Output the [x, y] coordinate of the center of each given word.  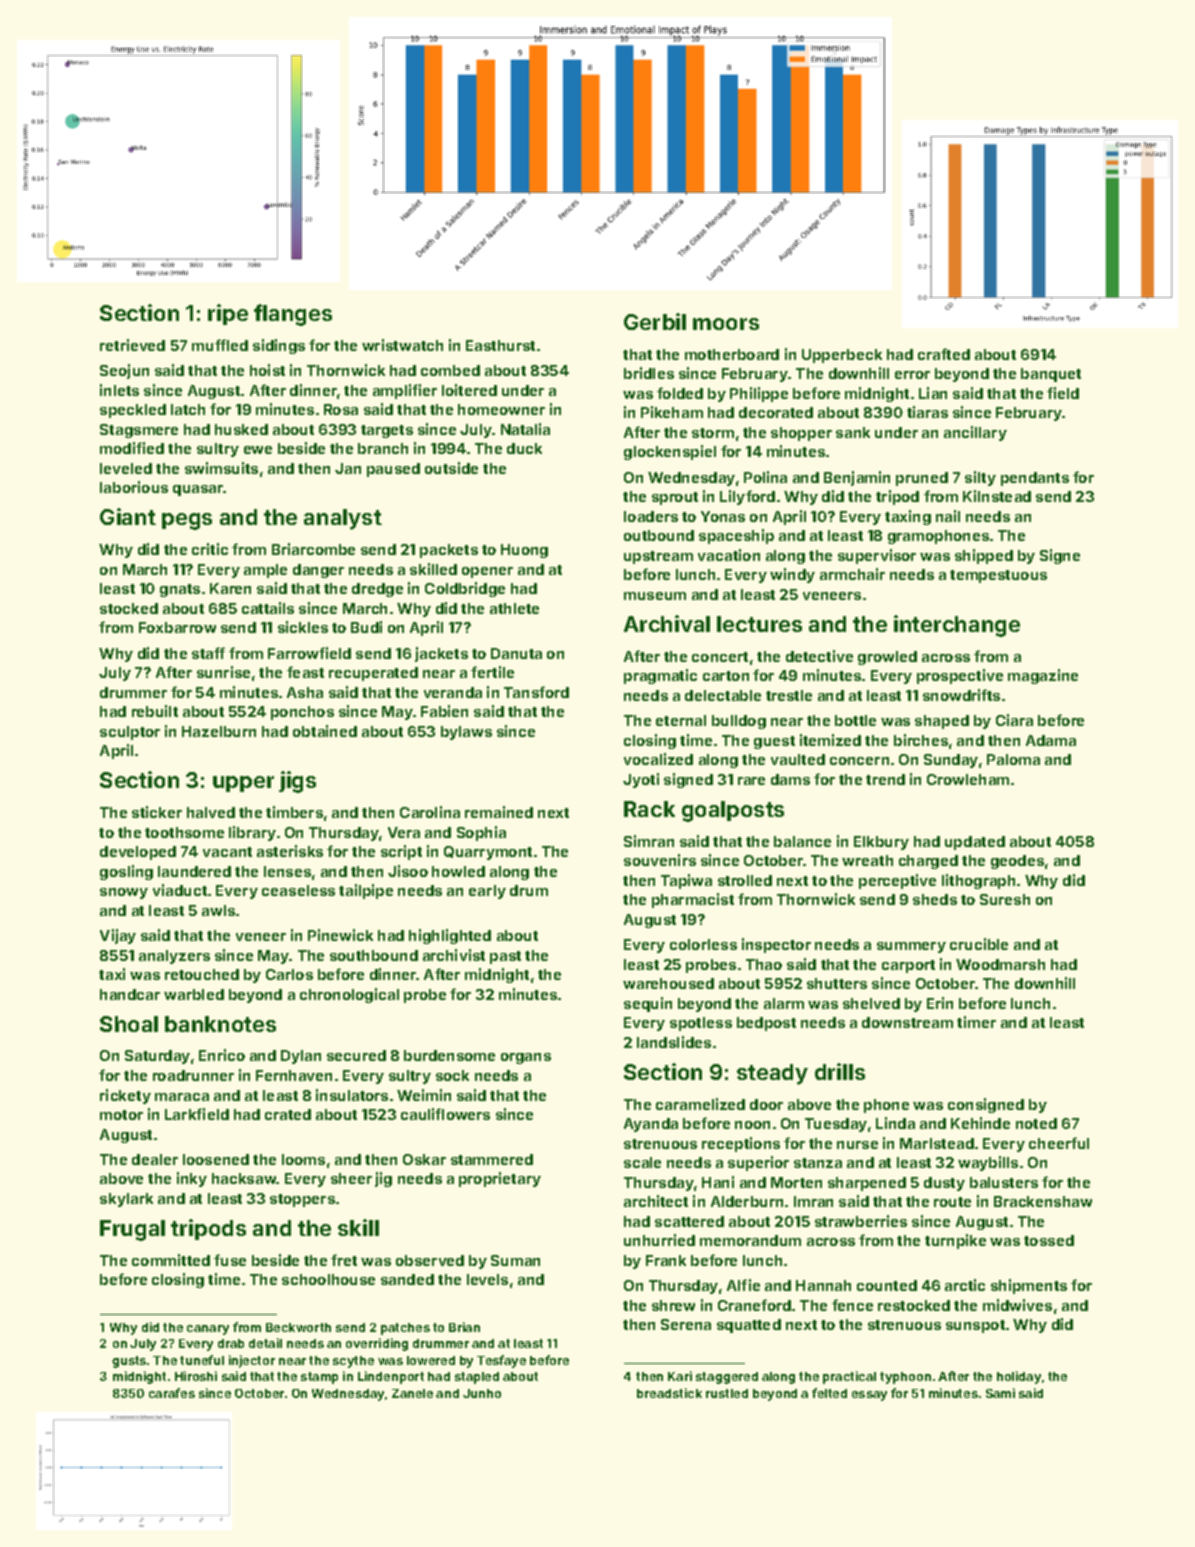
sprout [675, 498]
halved [211, 812]
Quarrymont [488, 853]
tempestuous [998, 576]
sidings [279, 346]
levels [487, 1279]
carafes [172, 1393]
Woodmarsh [1000, 964]
